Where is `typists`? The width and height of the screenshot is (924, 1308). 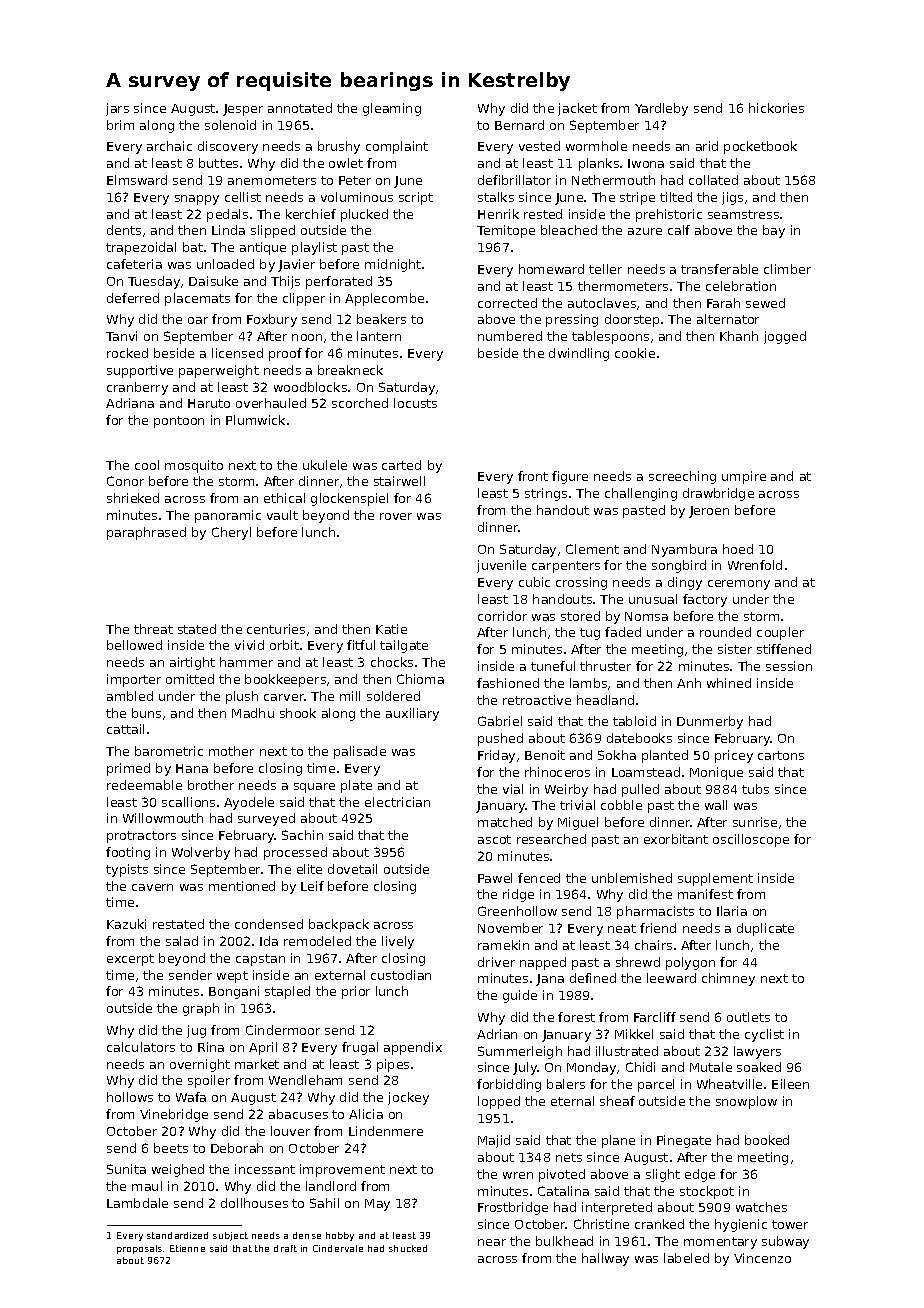 typists is located at coordinates (127, 870).
